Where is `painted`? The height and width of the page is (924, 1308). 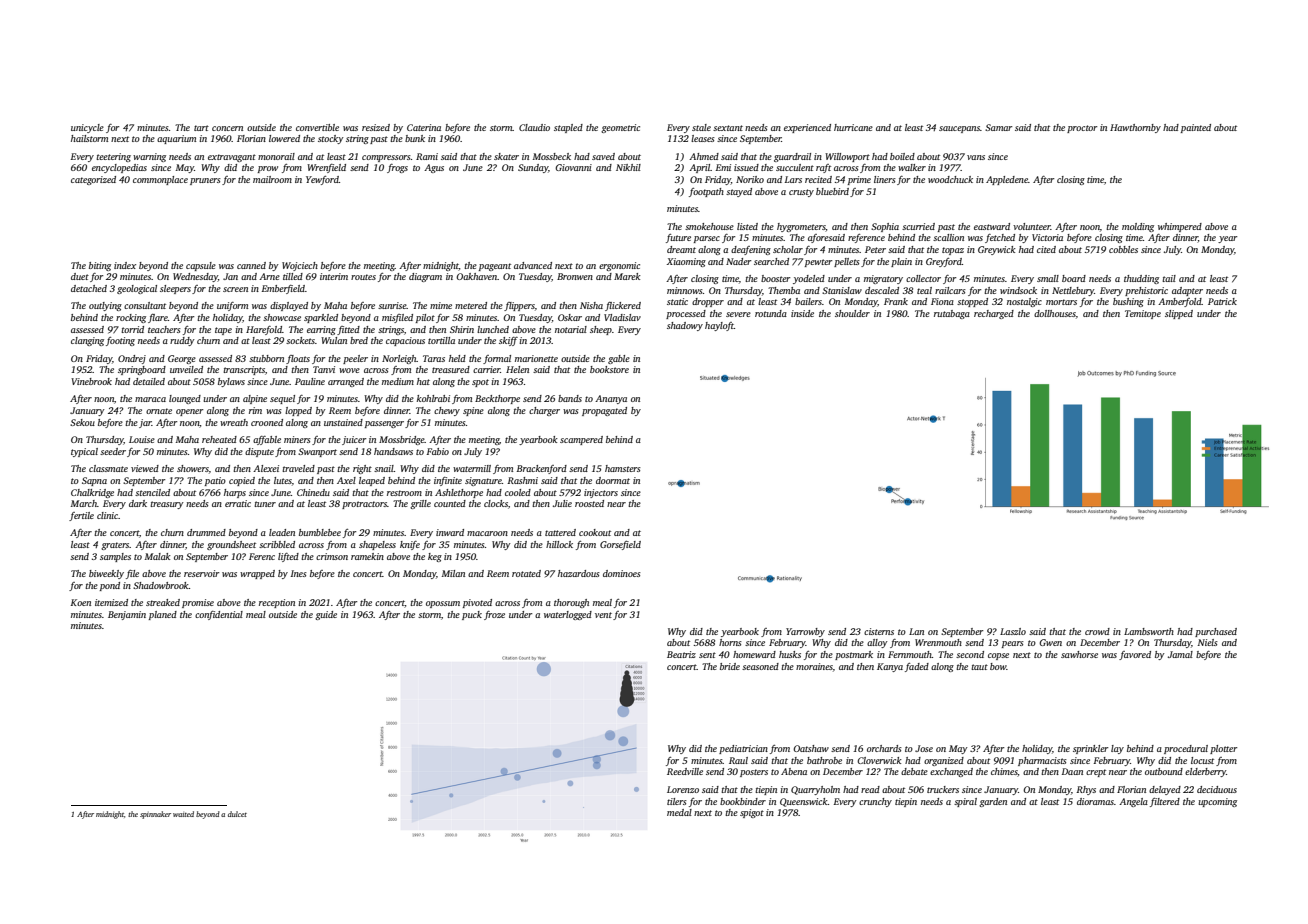
painted is located at coordinates (1196, 128).
